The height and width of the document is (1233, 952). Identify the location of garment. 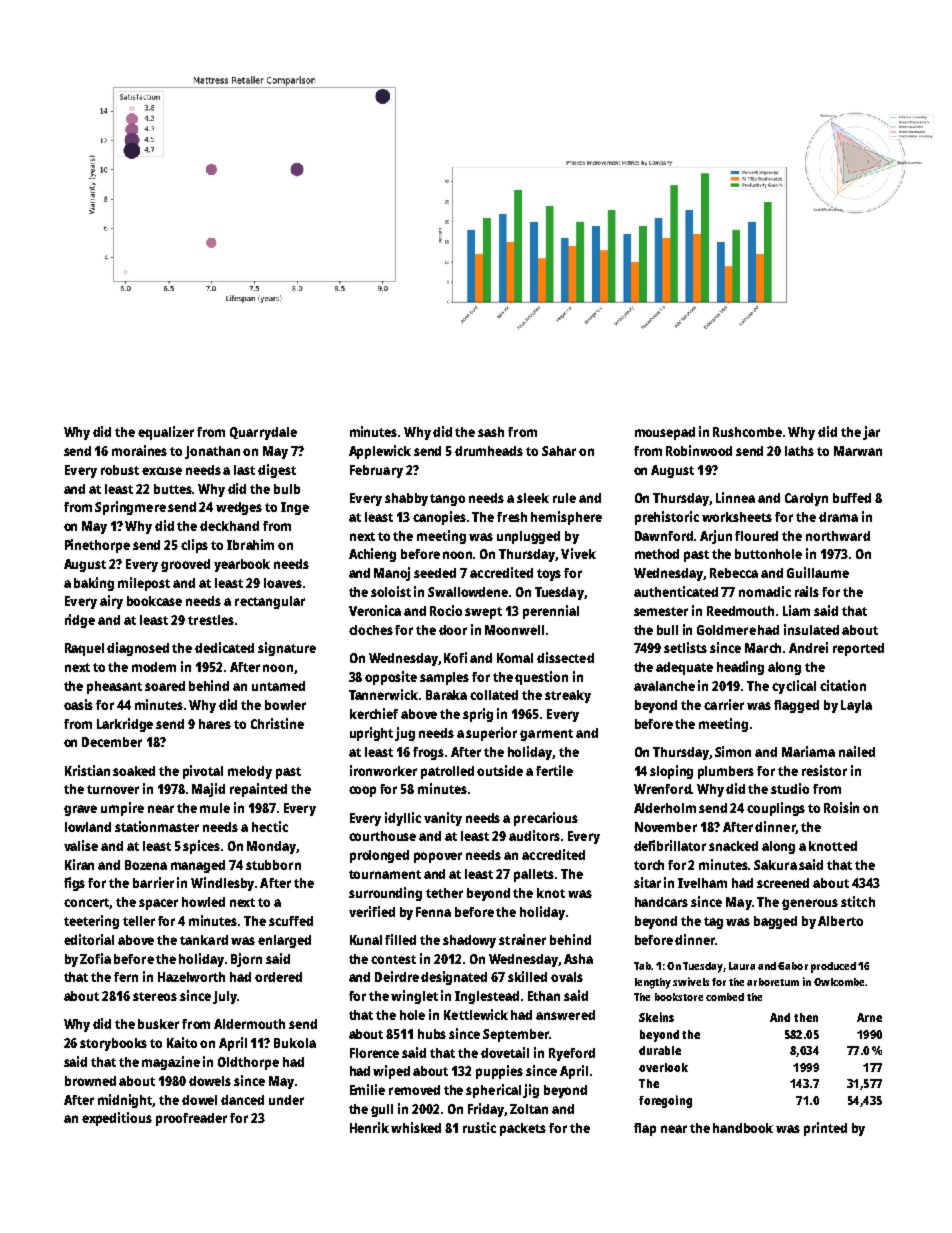
(546, 735).
